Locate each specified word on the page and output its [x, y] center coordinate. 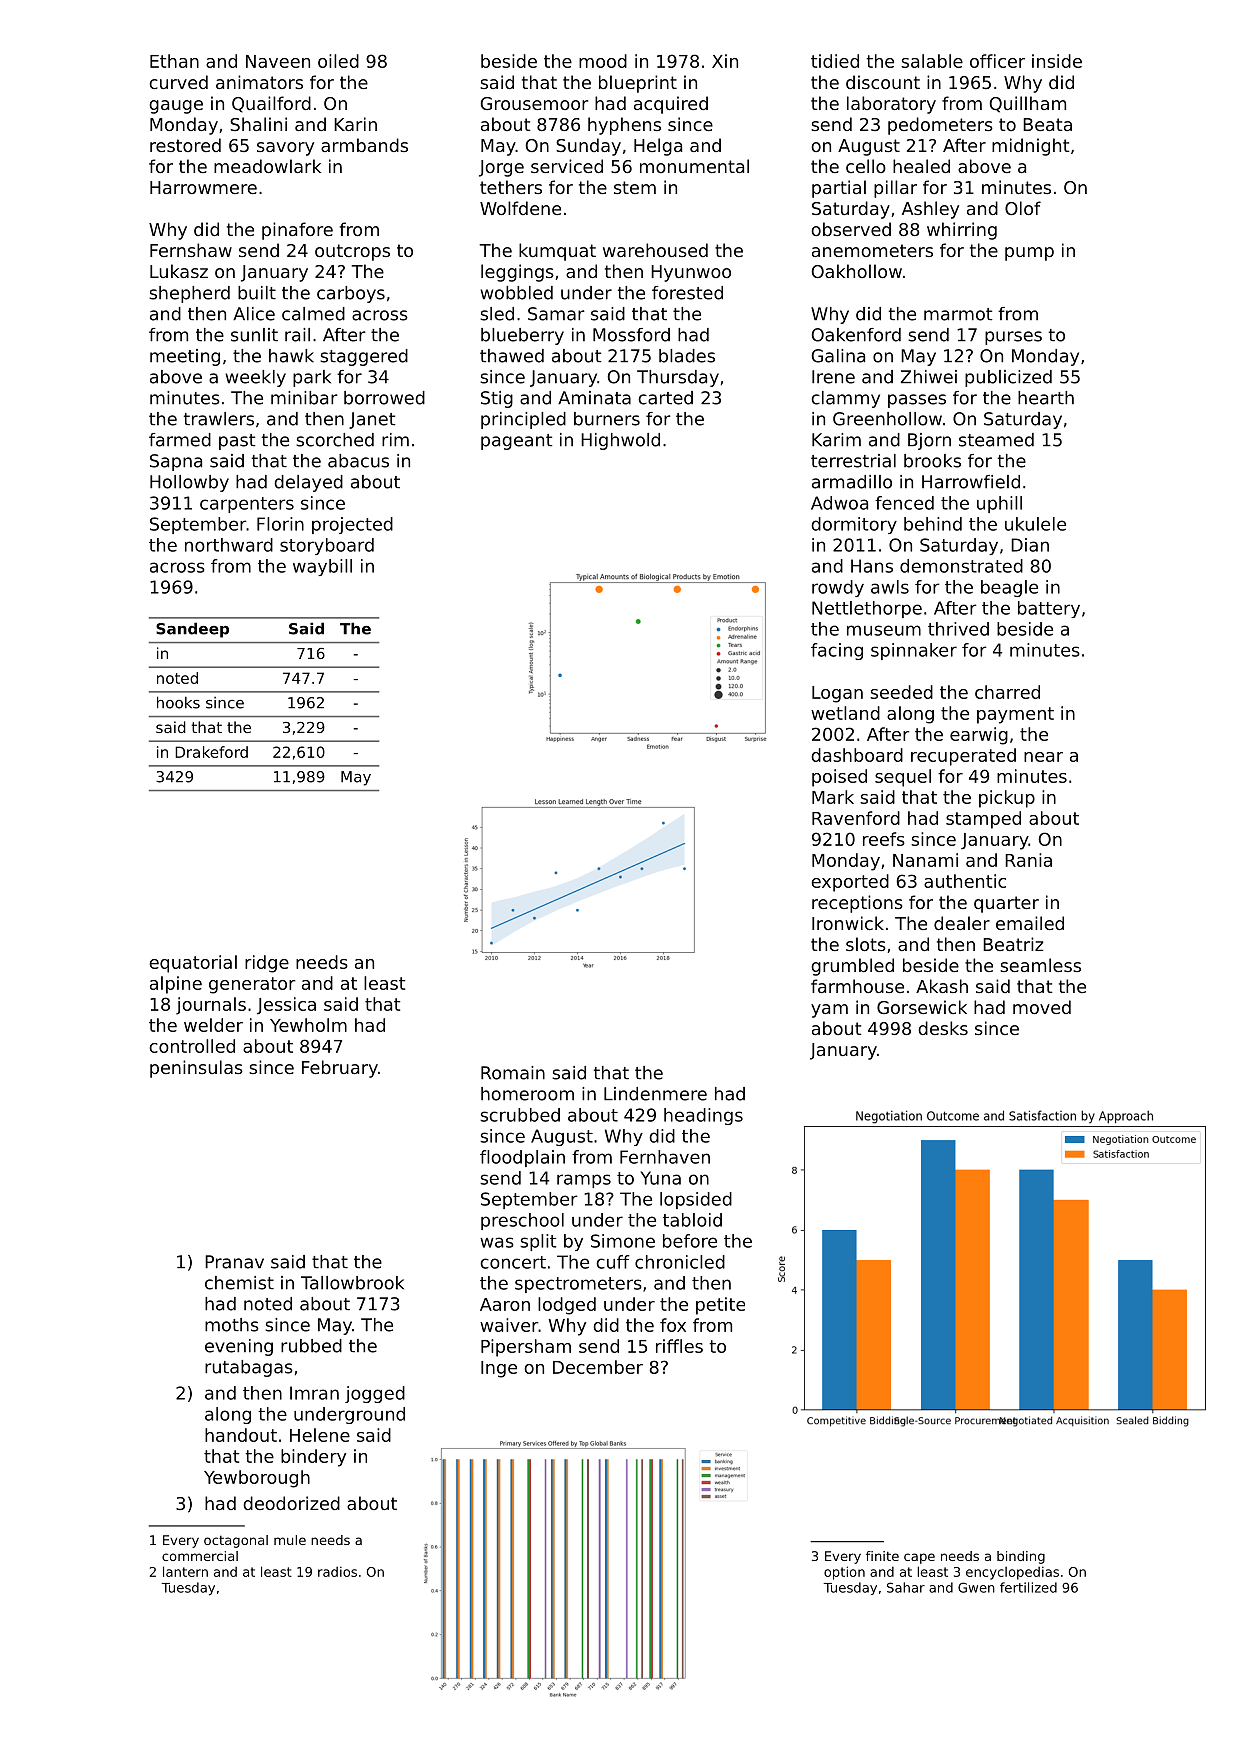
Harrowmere [203, 187]
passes [917, 401]
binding [1021, 1557]
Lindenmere [655, 1094]
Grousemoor [534, 103]
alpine [176, 985]
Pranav [234, 1262]
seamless [1040, 965]
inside [1057, 61]
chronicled [680, 1262]
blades [687, 356]
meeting [185, 357]
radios [337, 1572]
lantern [185, 1571]
